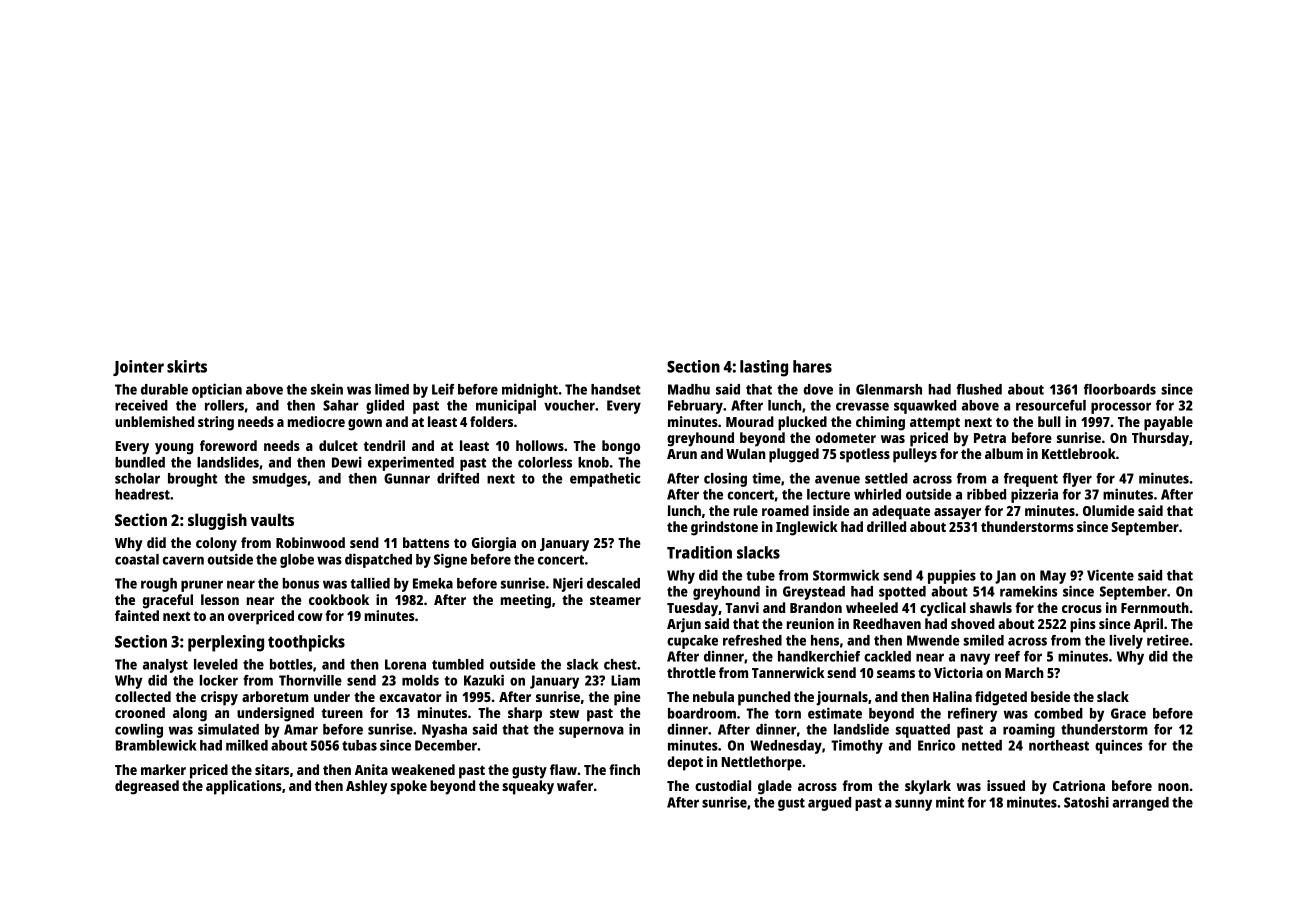  What do you see at coordinates (1108, 510) in the screenshot?
I see `Olumide` at bounding box center [1108, 510].
